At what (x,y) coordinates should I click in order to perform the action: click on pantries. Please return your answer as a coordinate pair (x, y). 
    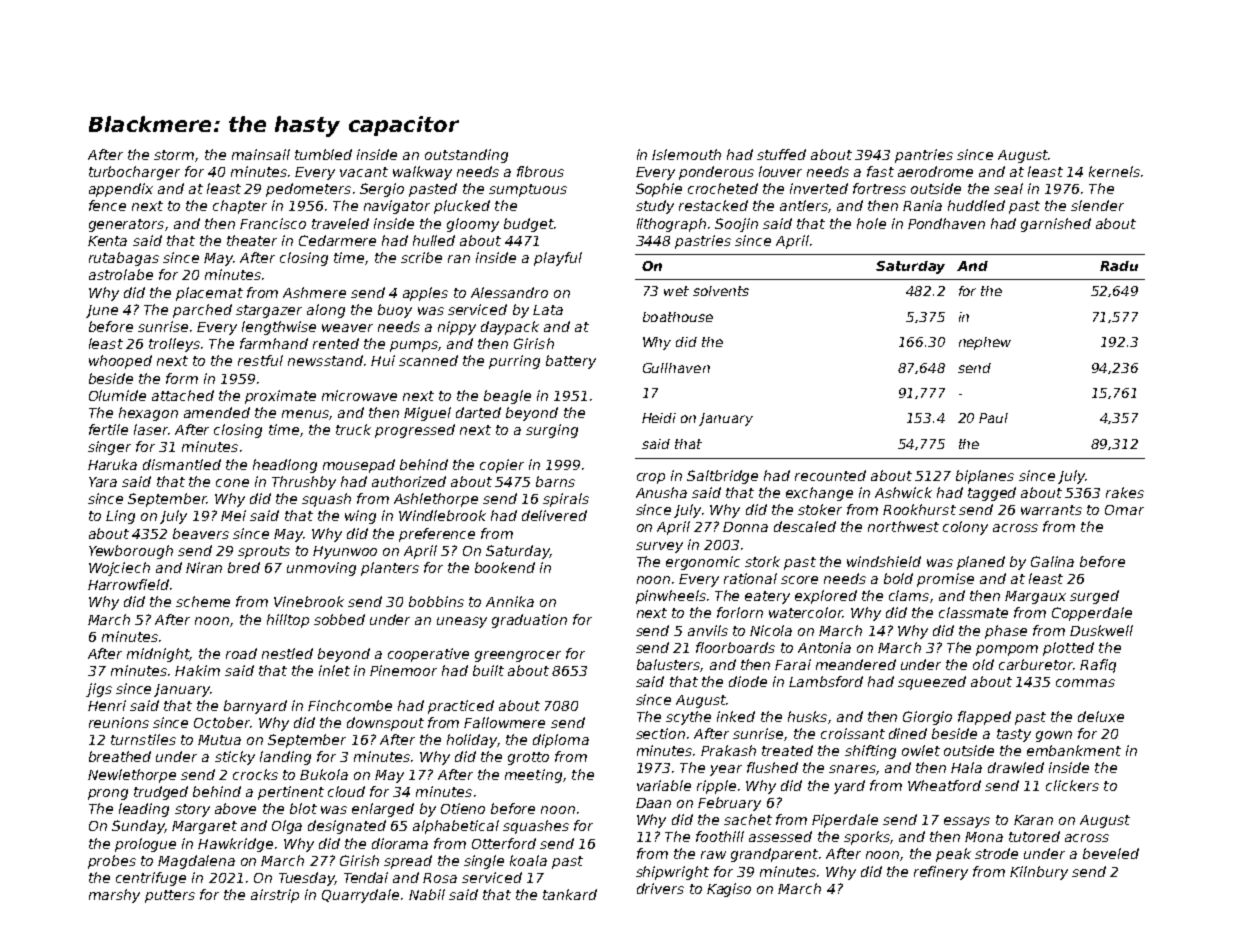
    Looking at the image, I should click on (924, 156).
